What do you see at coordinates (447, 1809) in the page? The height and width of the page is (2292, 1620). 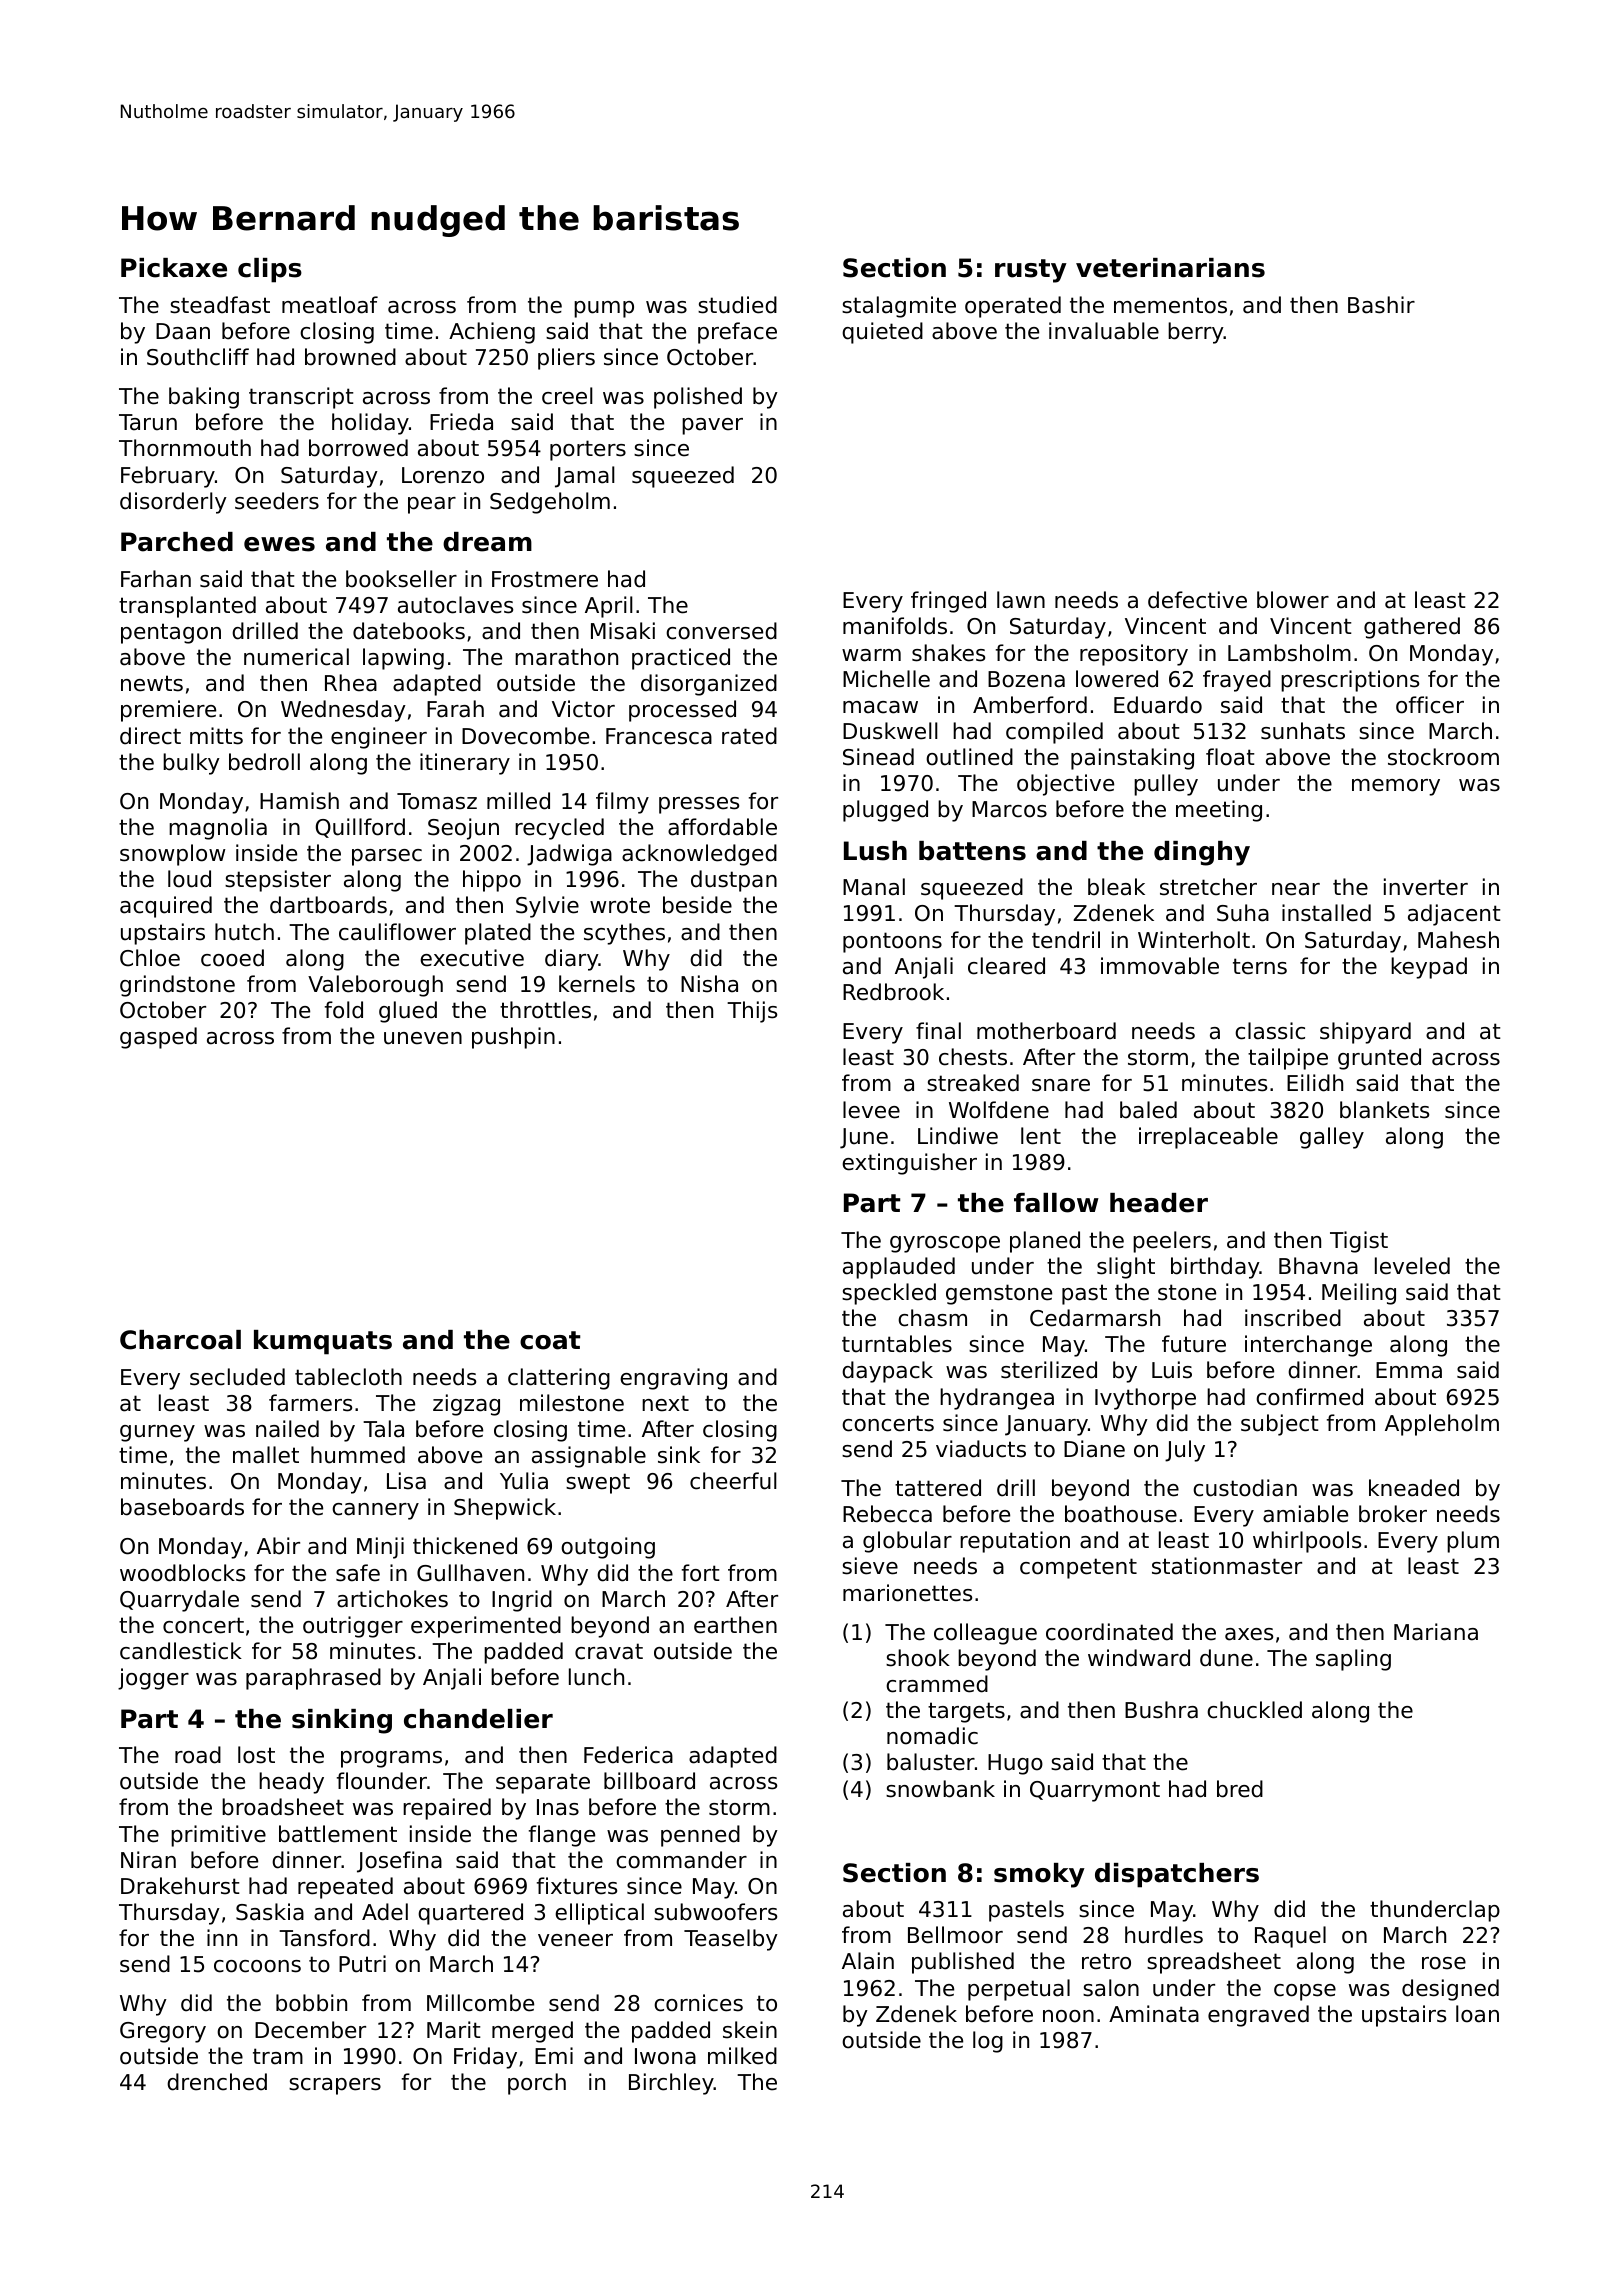 I see `repaired` at bounding box center [447, 1809].
